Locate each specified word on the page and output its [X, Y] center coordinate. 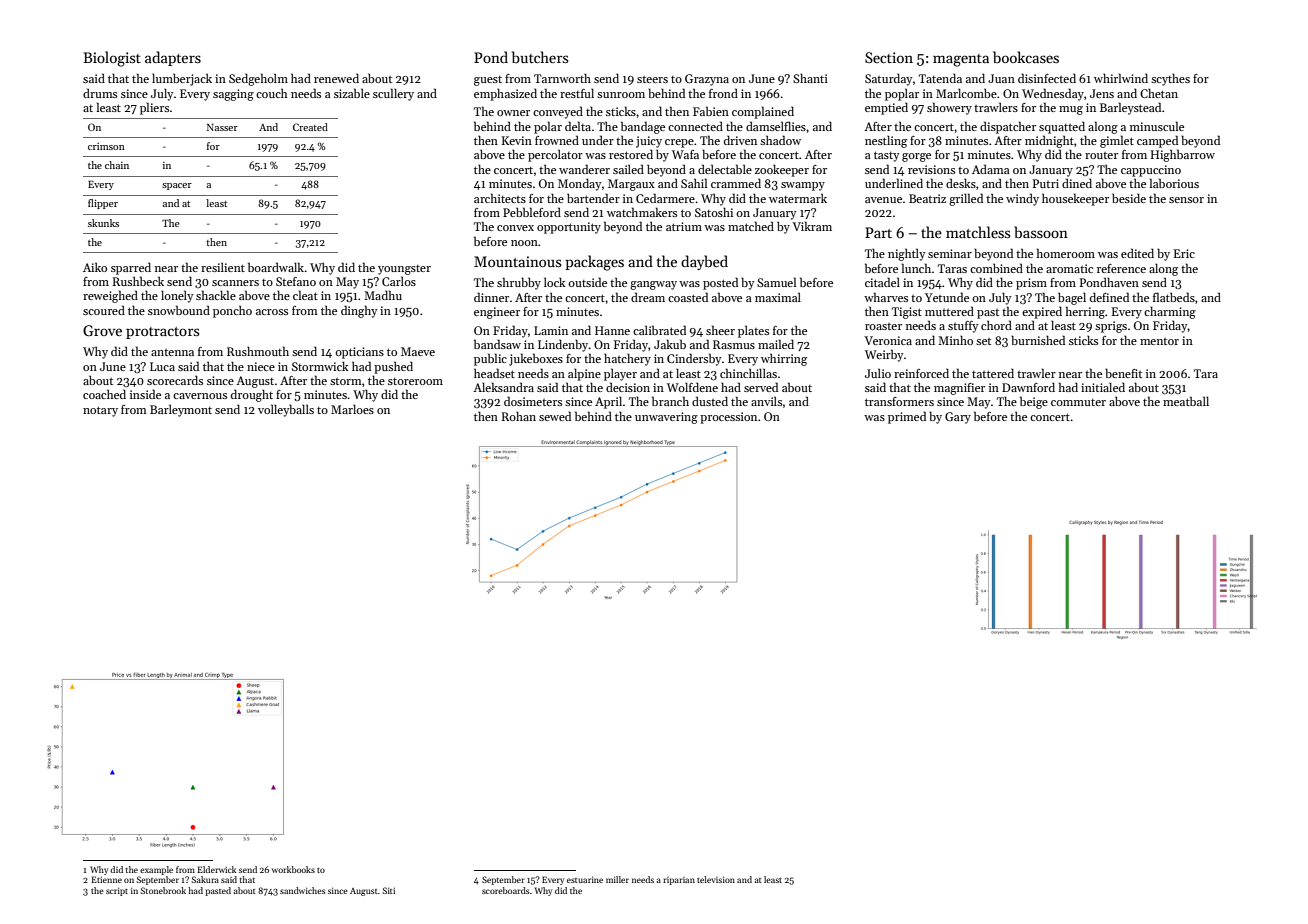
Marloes [352, 409]
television [716, 879]
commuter [1078, 402]
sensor [1186, 200]
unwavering [666, 418]
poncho [232, 311]
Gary [958, 418]
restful [577, 93]
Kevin [517, 140]
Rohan [519, 416]
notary [100, 411]
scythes [1170, 79]
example [156, 870]
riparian [679, 881]
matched [751, 226]
